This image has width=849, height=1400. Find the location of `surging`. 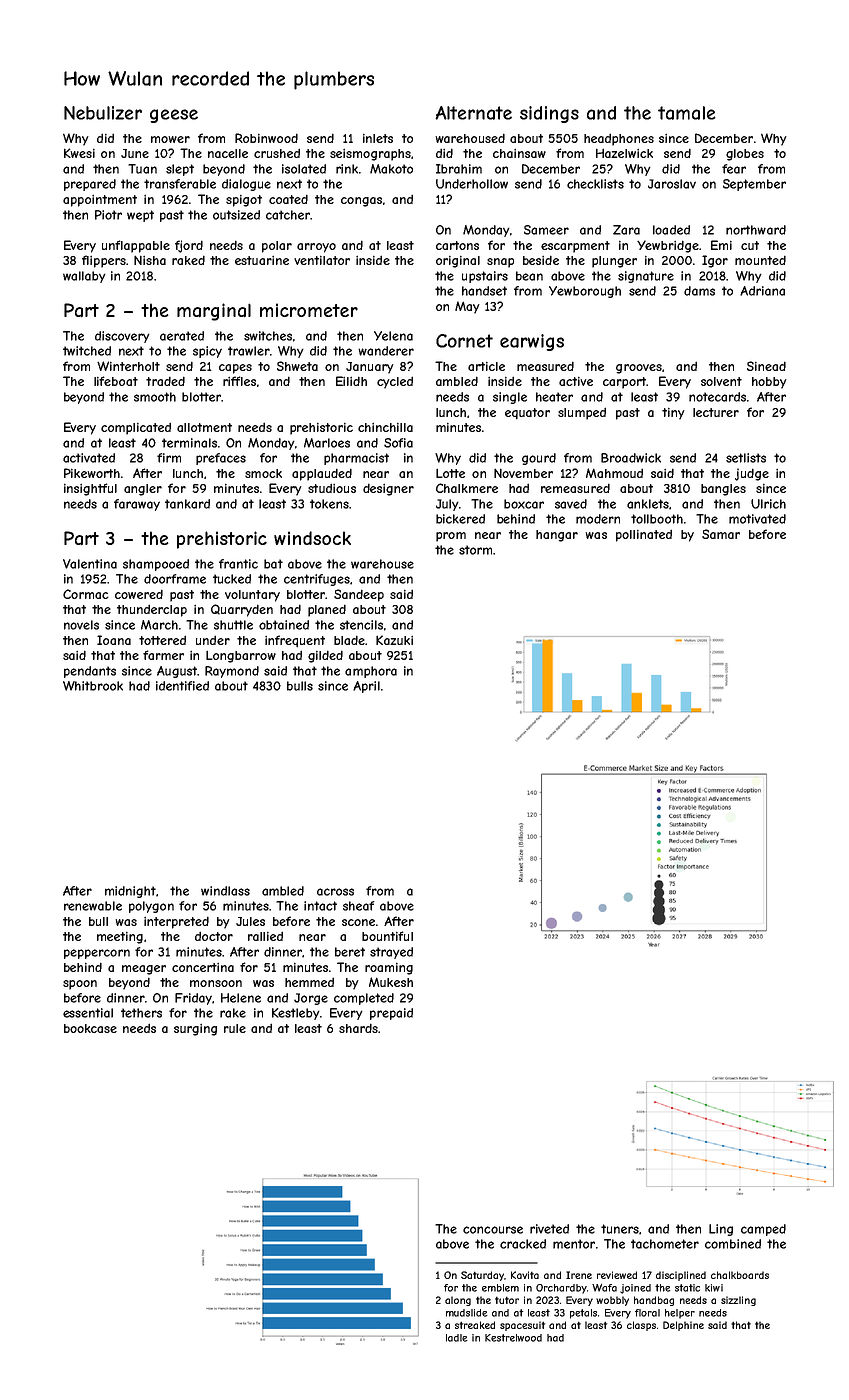

surging is located at coordinates (195, 1030).
